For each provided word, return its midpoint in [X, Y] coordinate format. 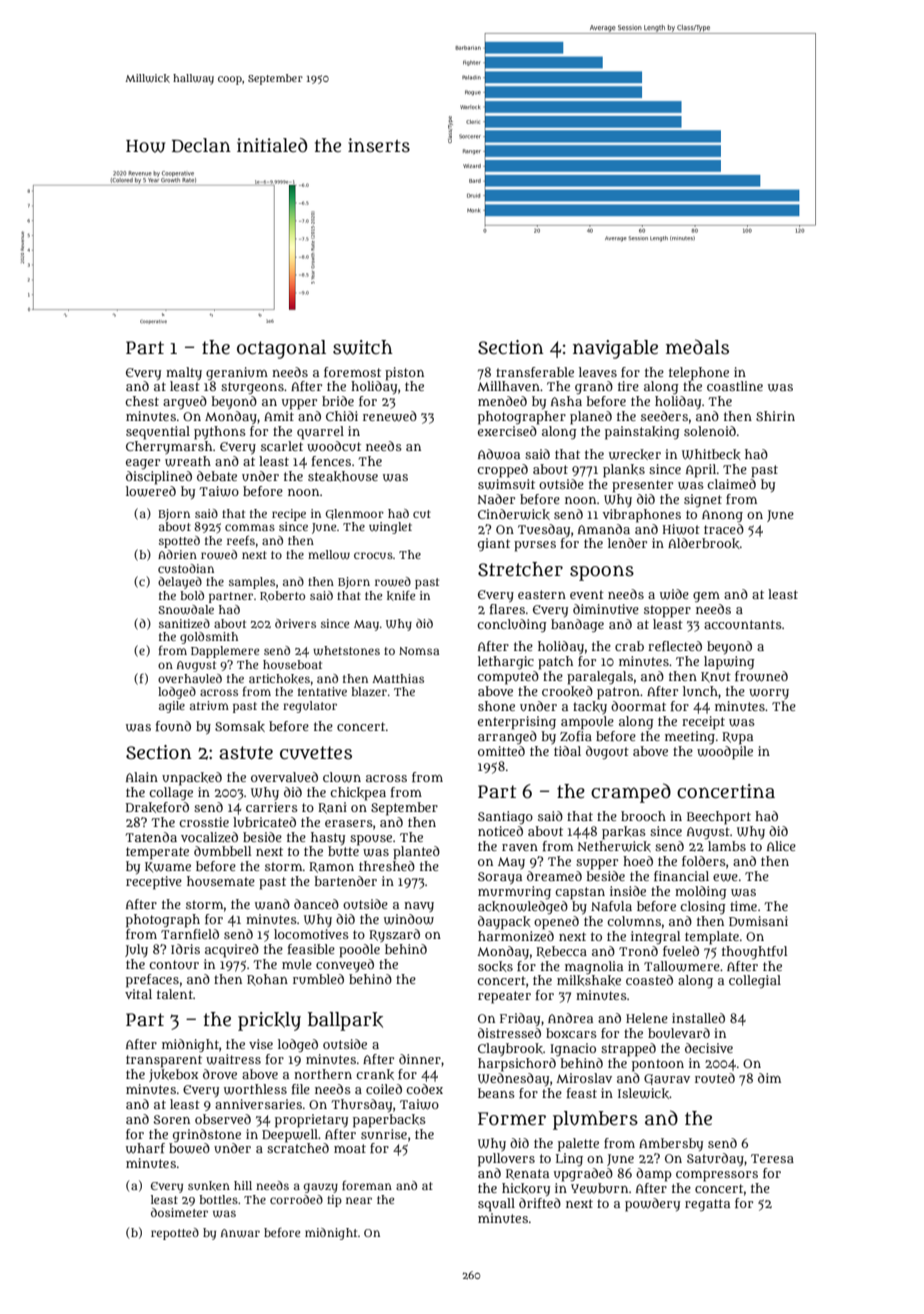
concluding [512, 625]
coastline [735, 386]
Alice [781, 846]
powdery [652, 1205]
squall [496, 1205]
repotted [175, 1234]
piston [404, 374]
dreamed [554, 876]
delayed [180, 583]
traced [724, 529]
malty [184, 373]
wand [272, 904]
